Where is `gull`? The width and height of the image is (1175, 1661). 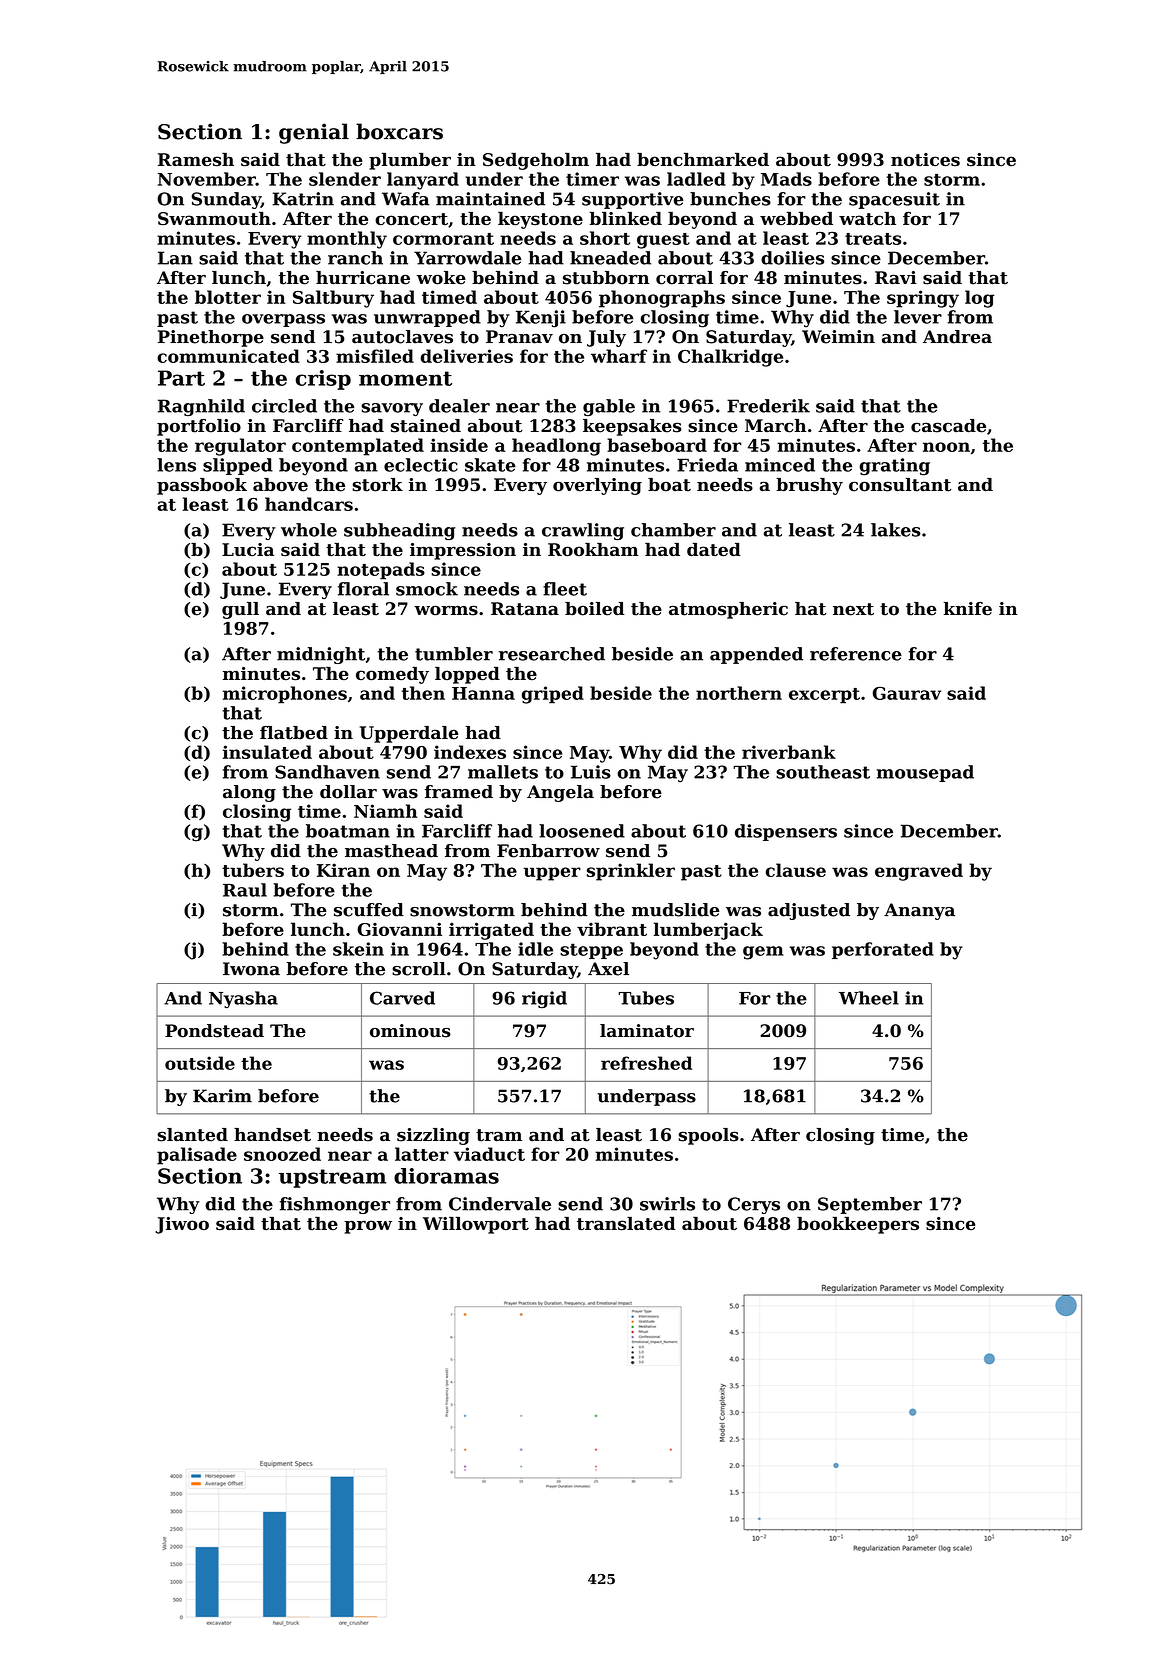
gull is located at coordinates (240, 610).
